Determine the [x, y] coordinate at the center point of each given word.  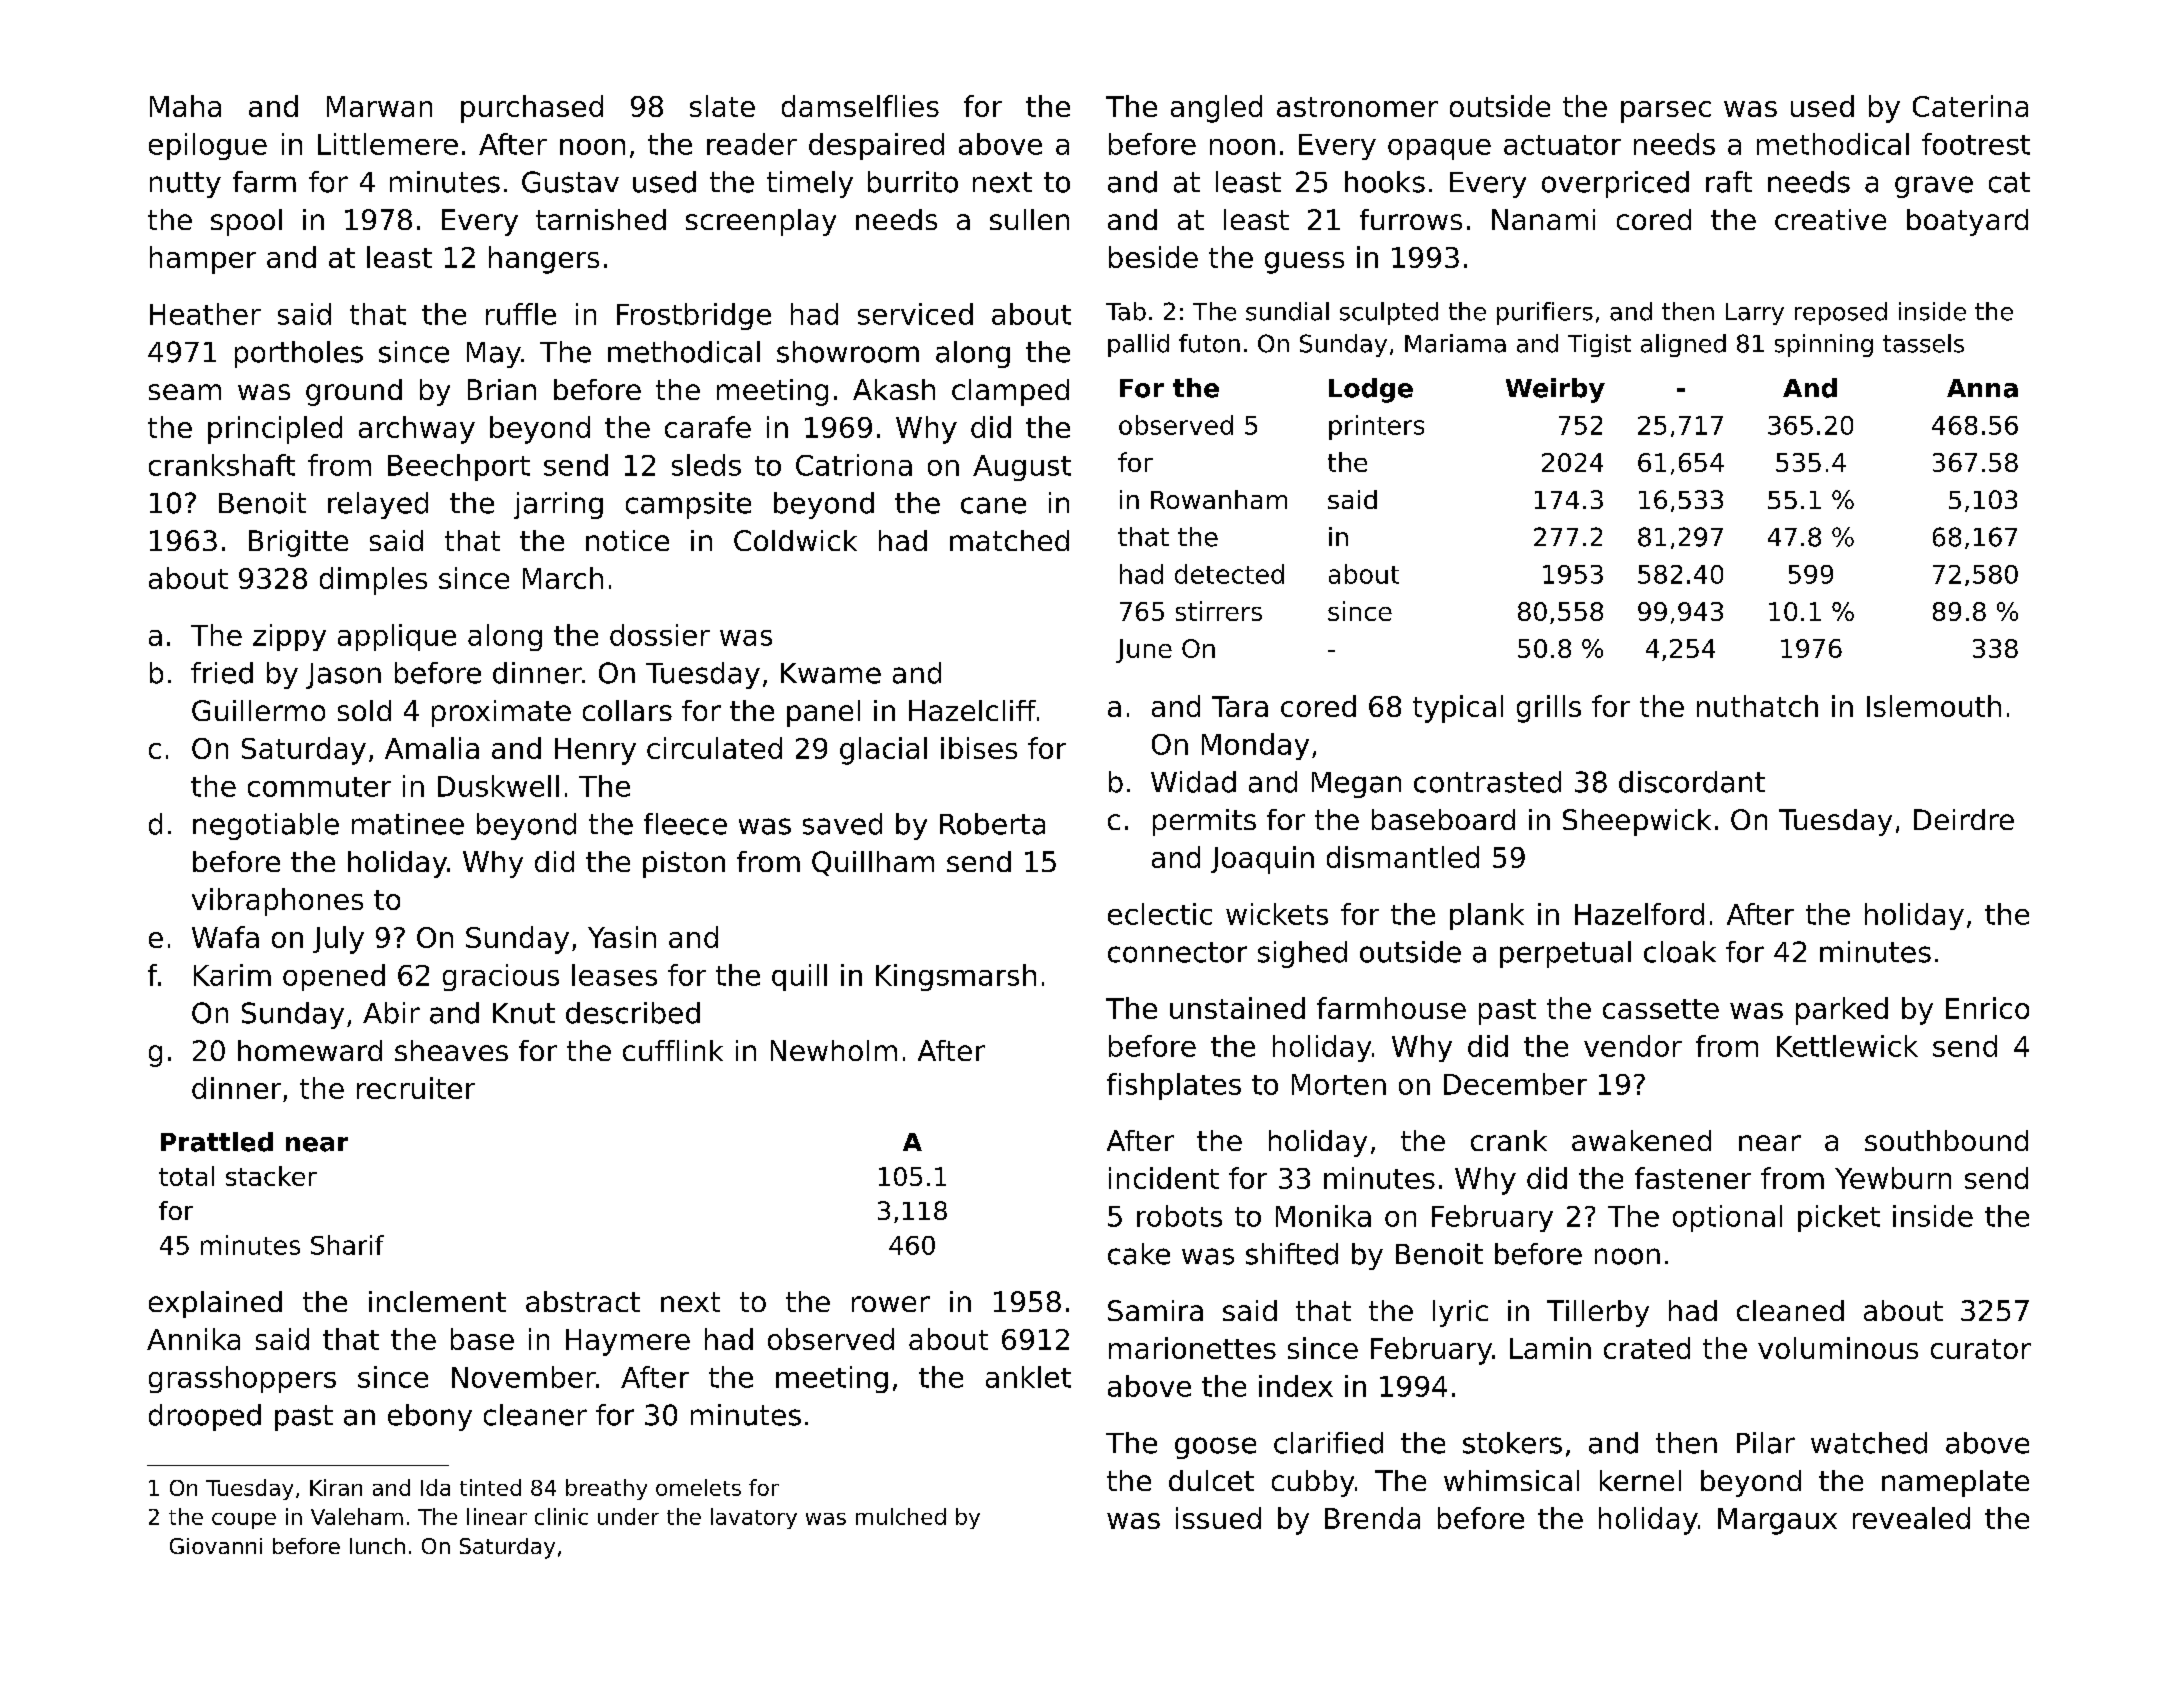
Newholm [834, 1050]
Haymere [628, 1342]
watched [1869, 1443]
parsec [1666, 112]
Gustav [570, 182]
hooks [1385, 182]
